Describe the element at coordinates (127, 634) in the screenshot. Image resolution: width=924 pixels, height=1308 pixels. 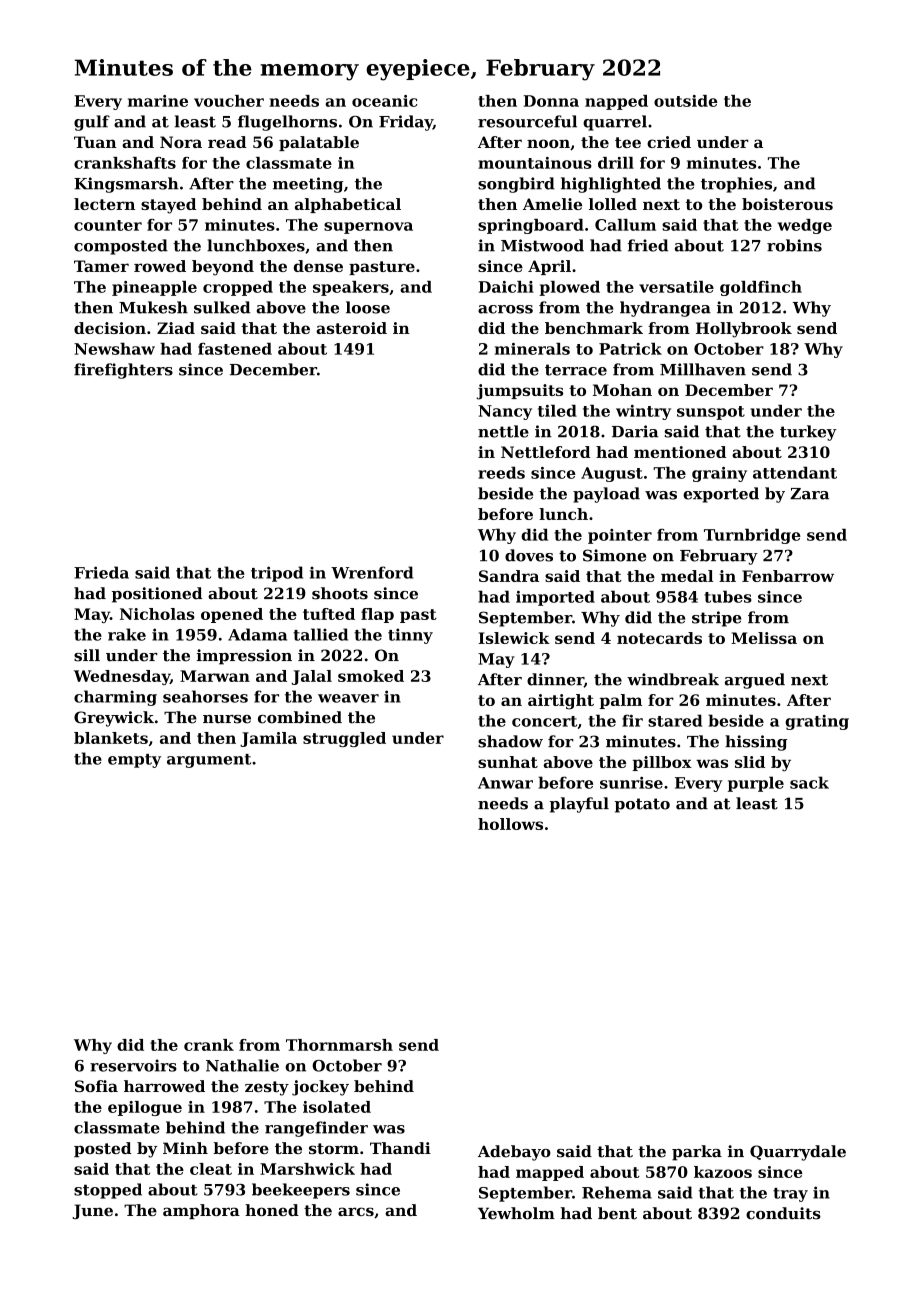
I see `rake` at that location.
